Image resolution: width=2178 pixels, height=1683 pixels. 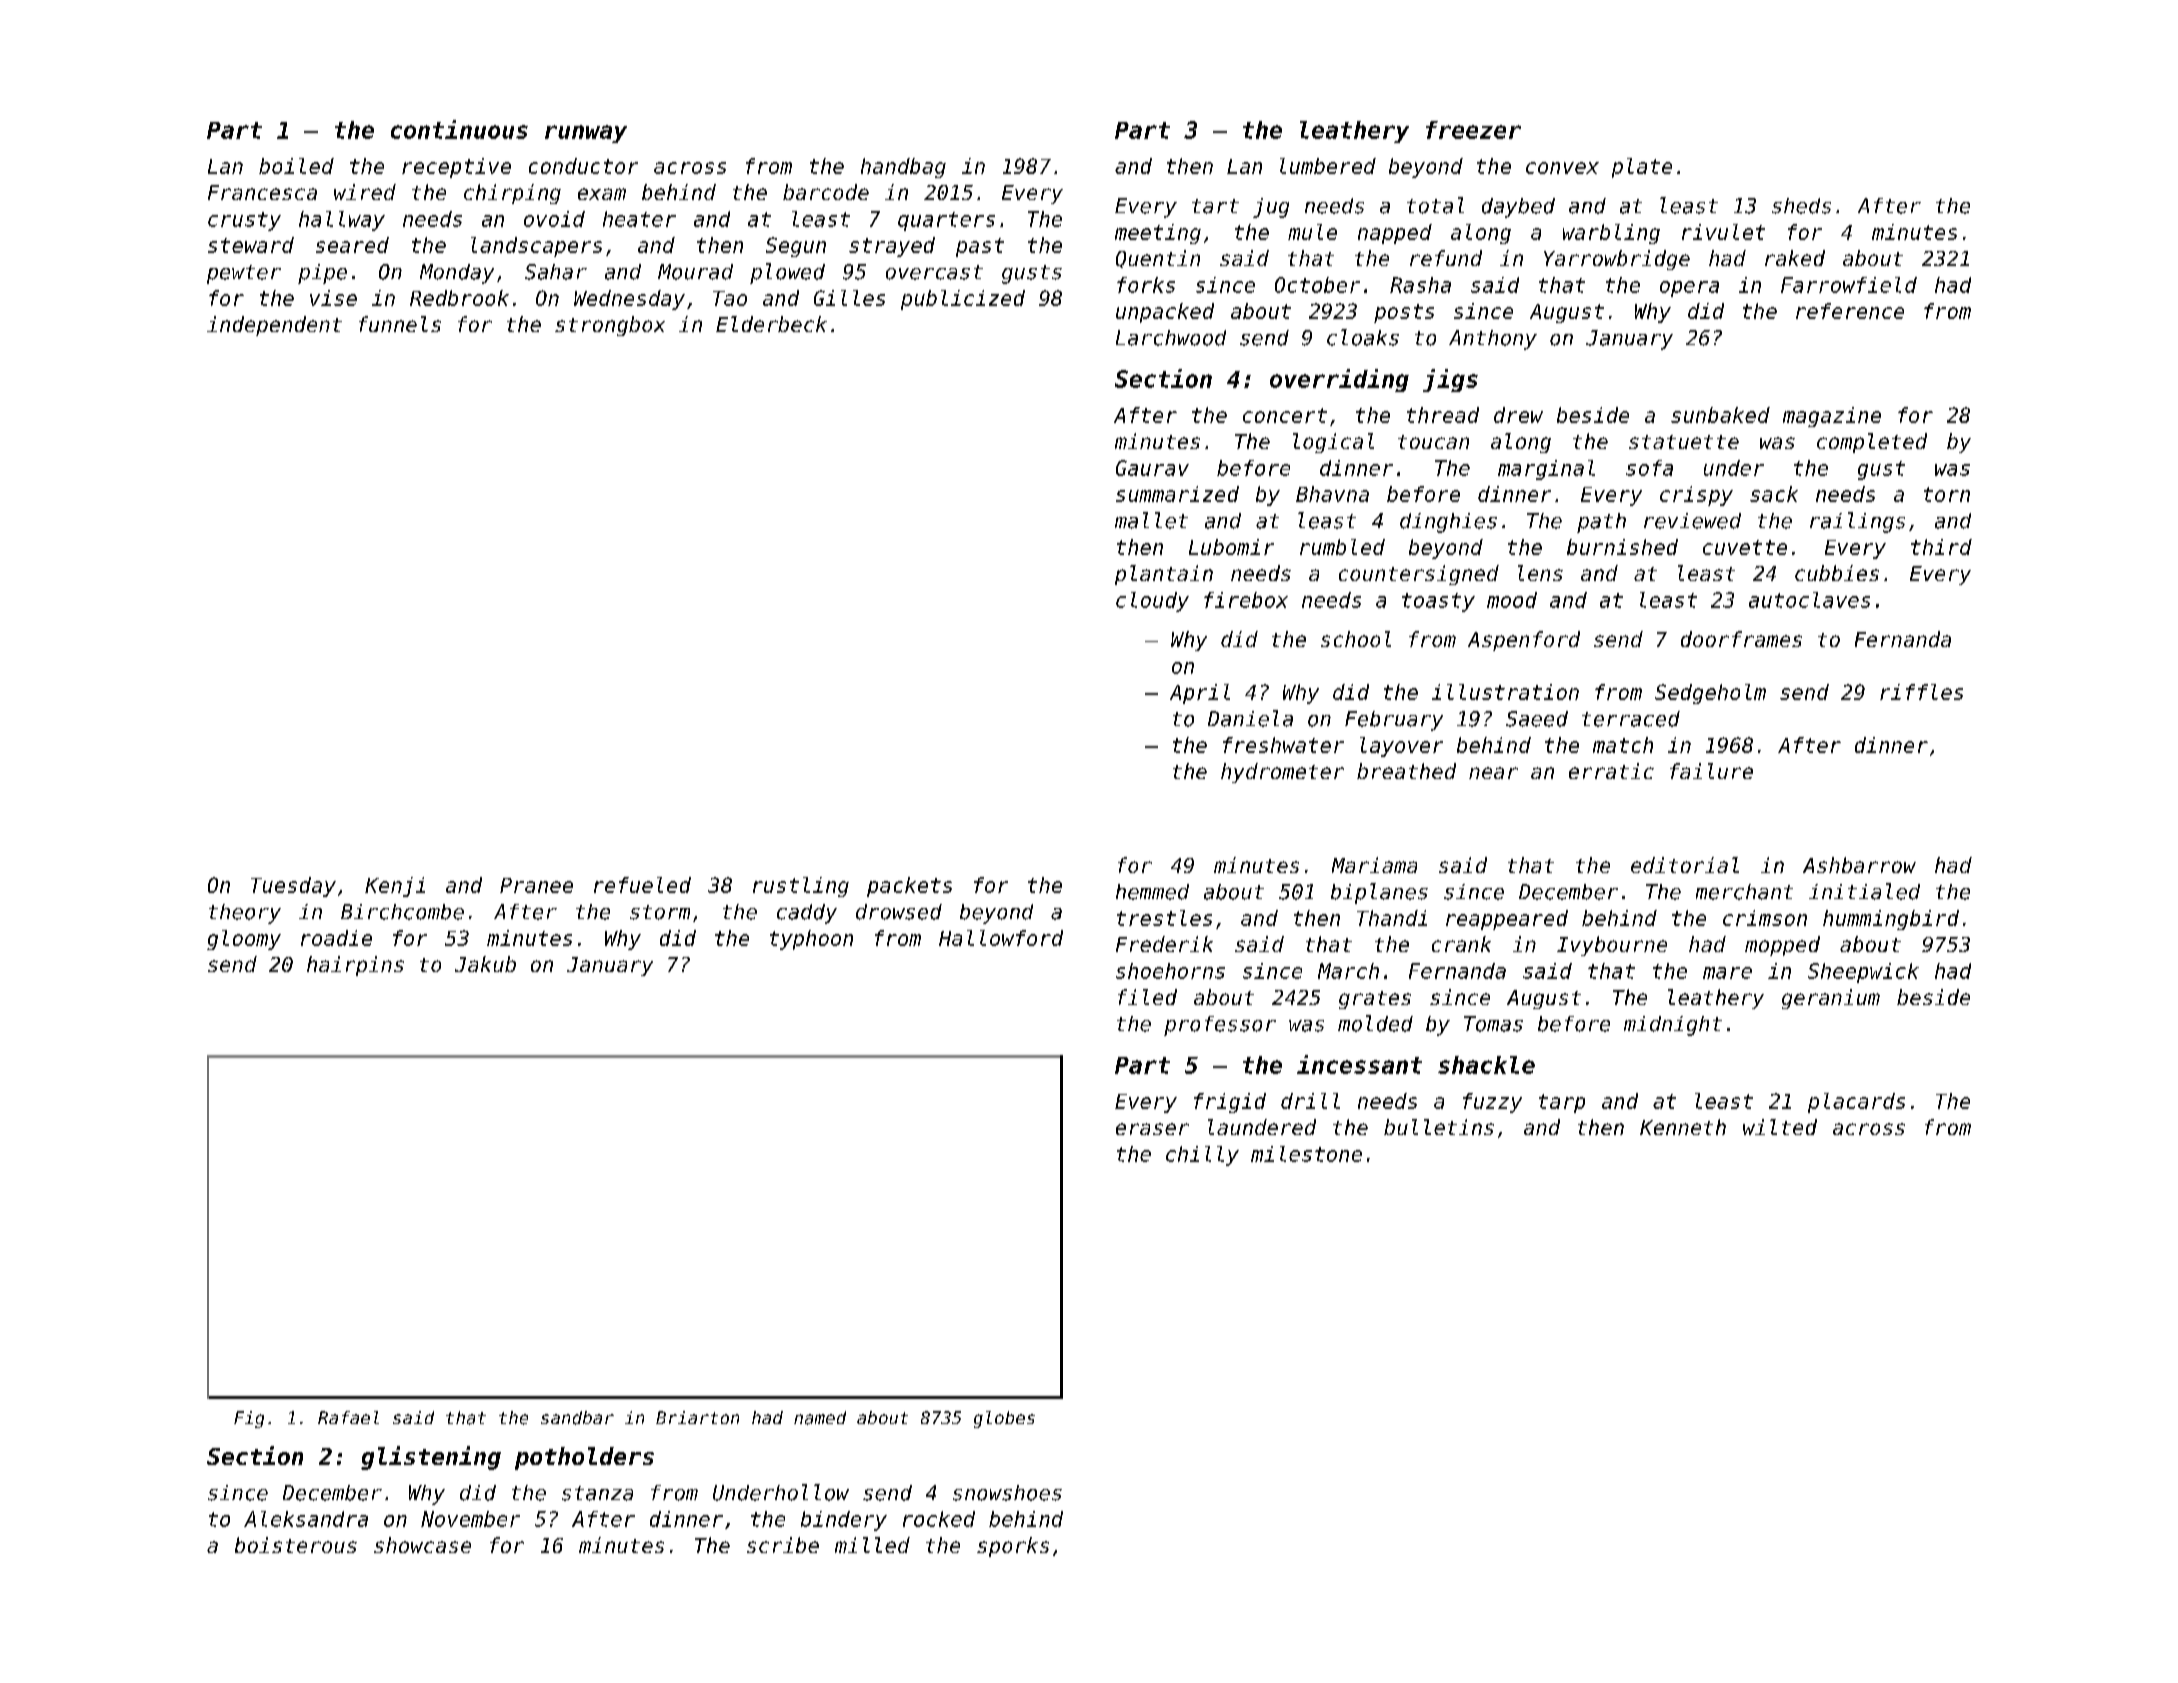 I want to click on showcase, so click(x=422, y=1545).
